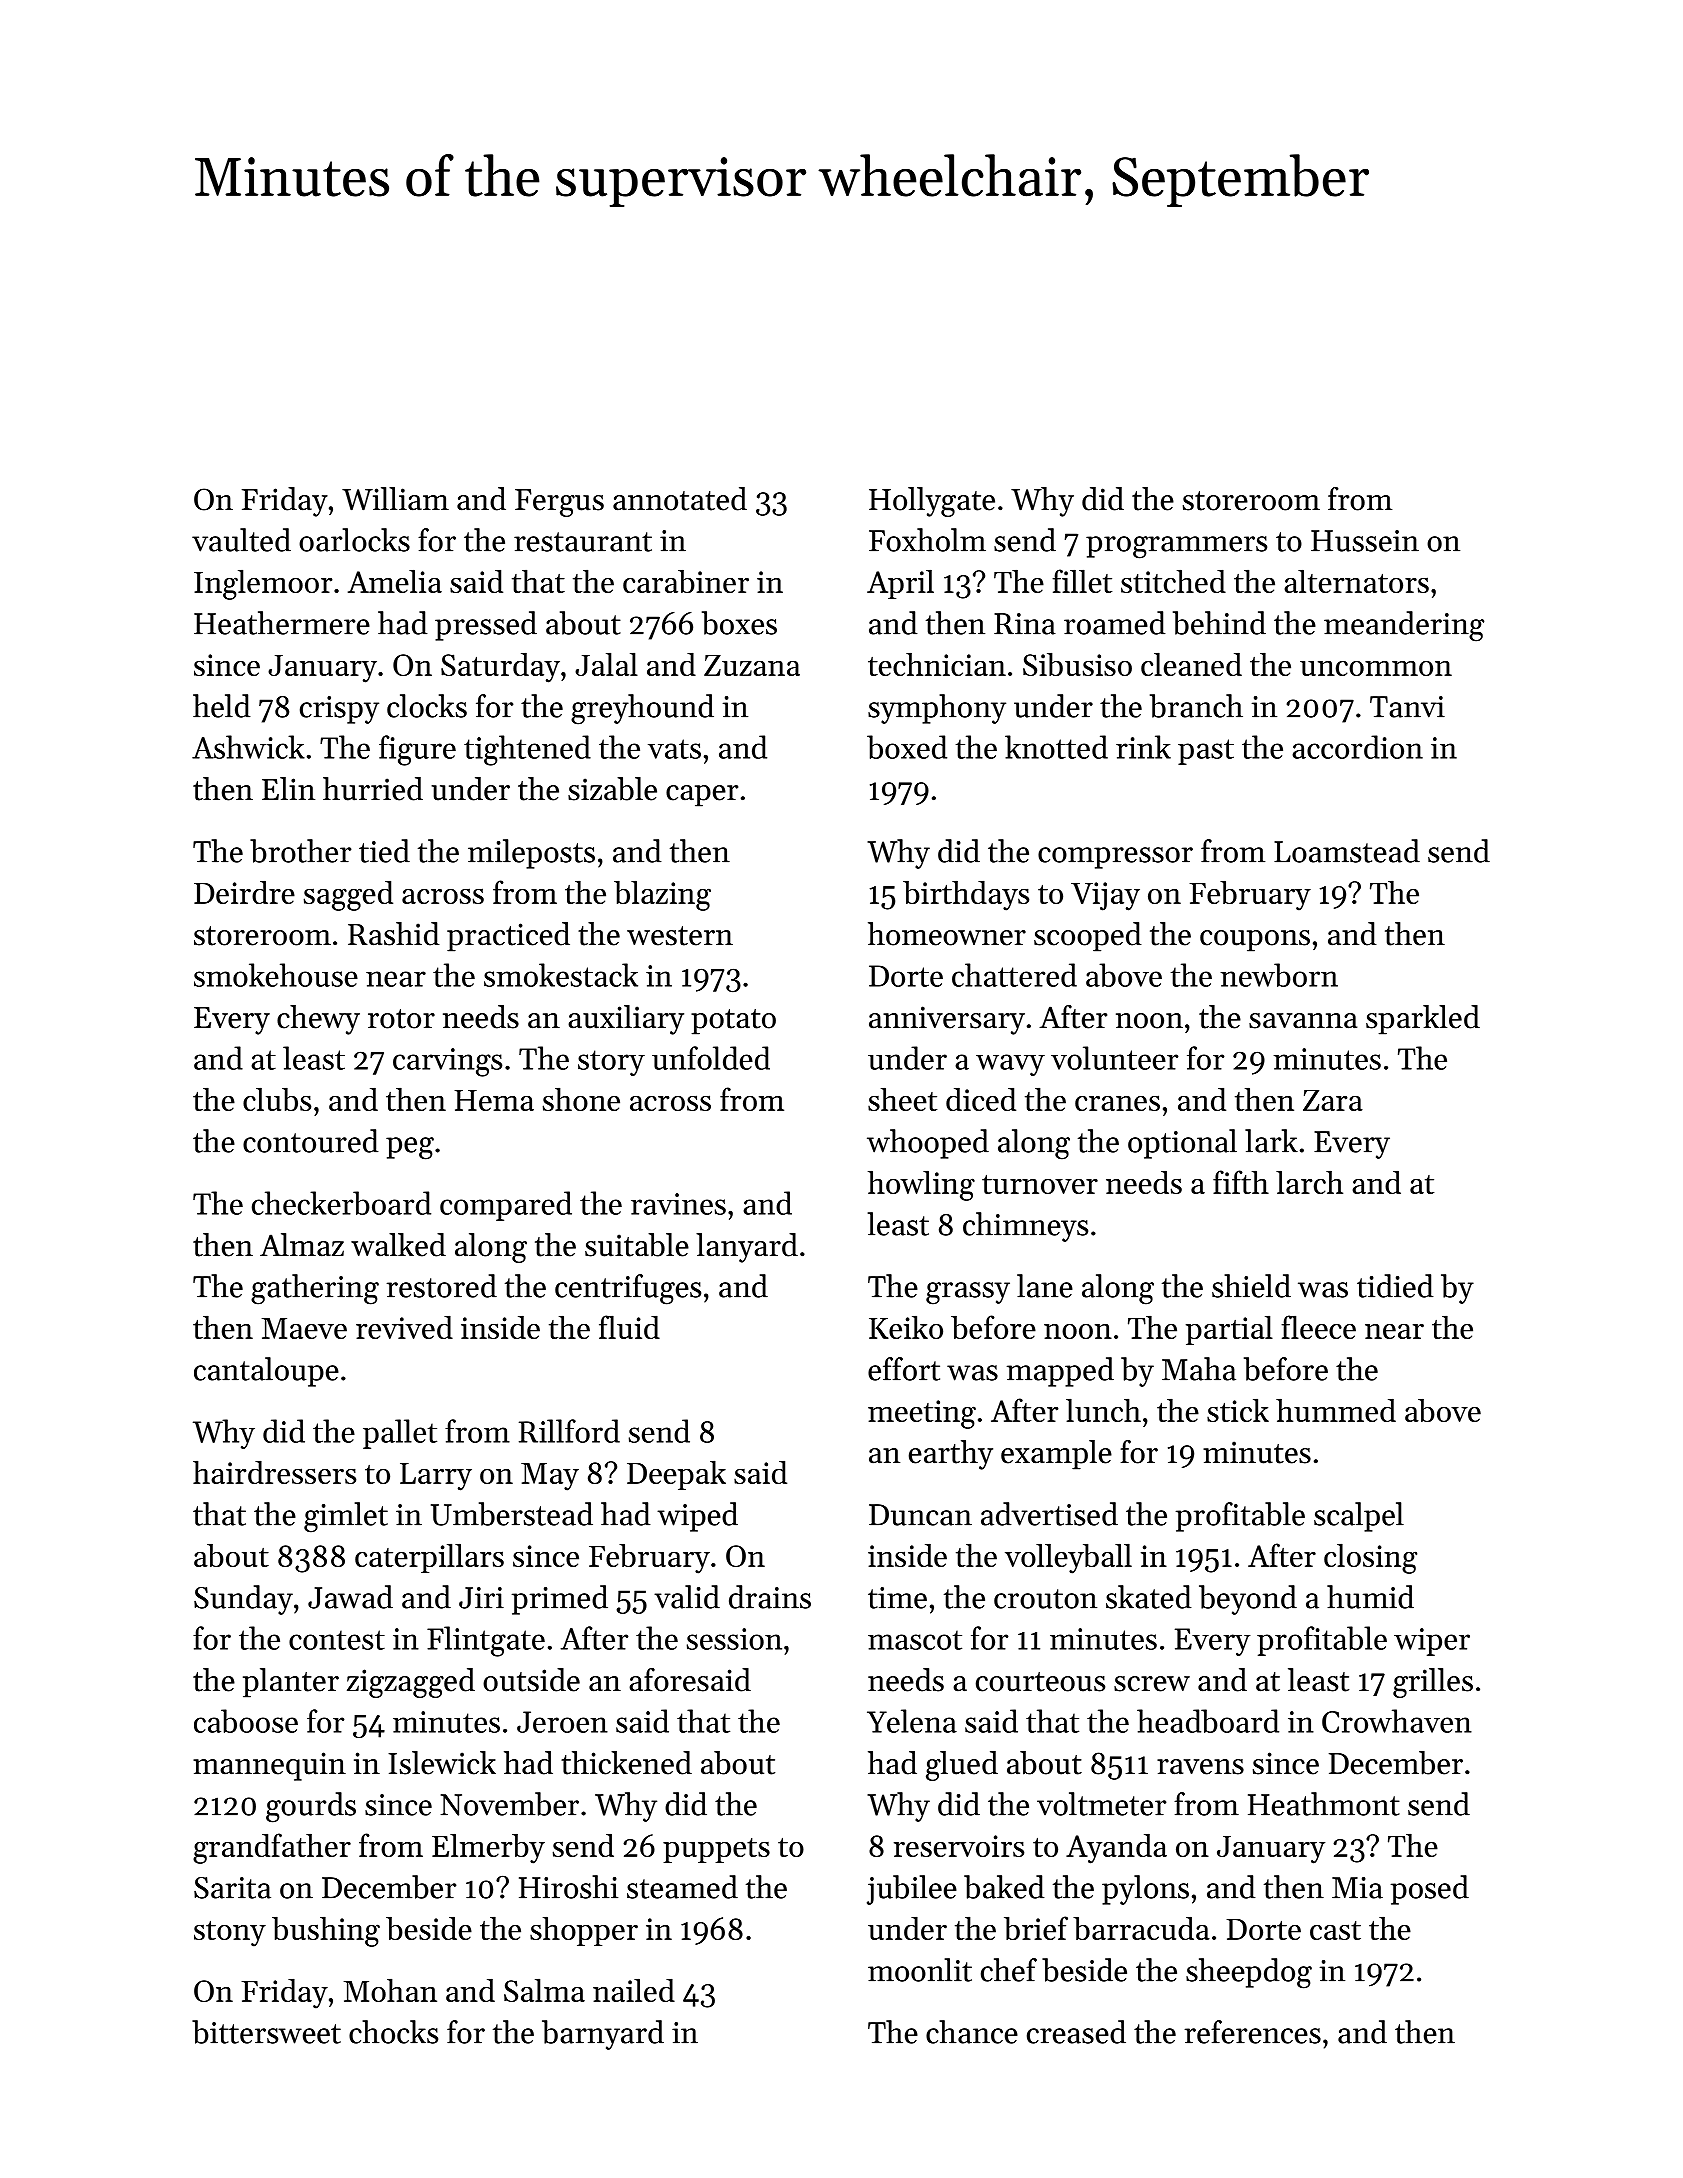  What do you see at coordinates (512, 1514) in the screenshot?
I see `Umberstead` at bounding box center [512, 1514].
